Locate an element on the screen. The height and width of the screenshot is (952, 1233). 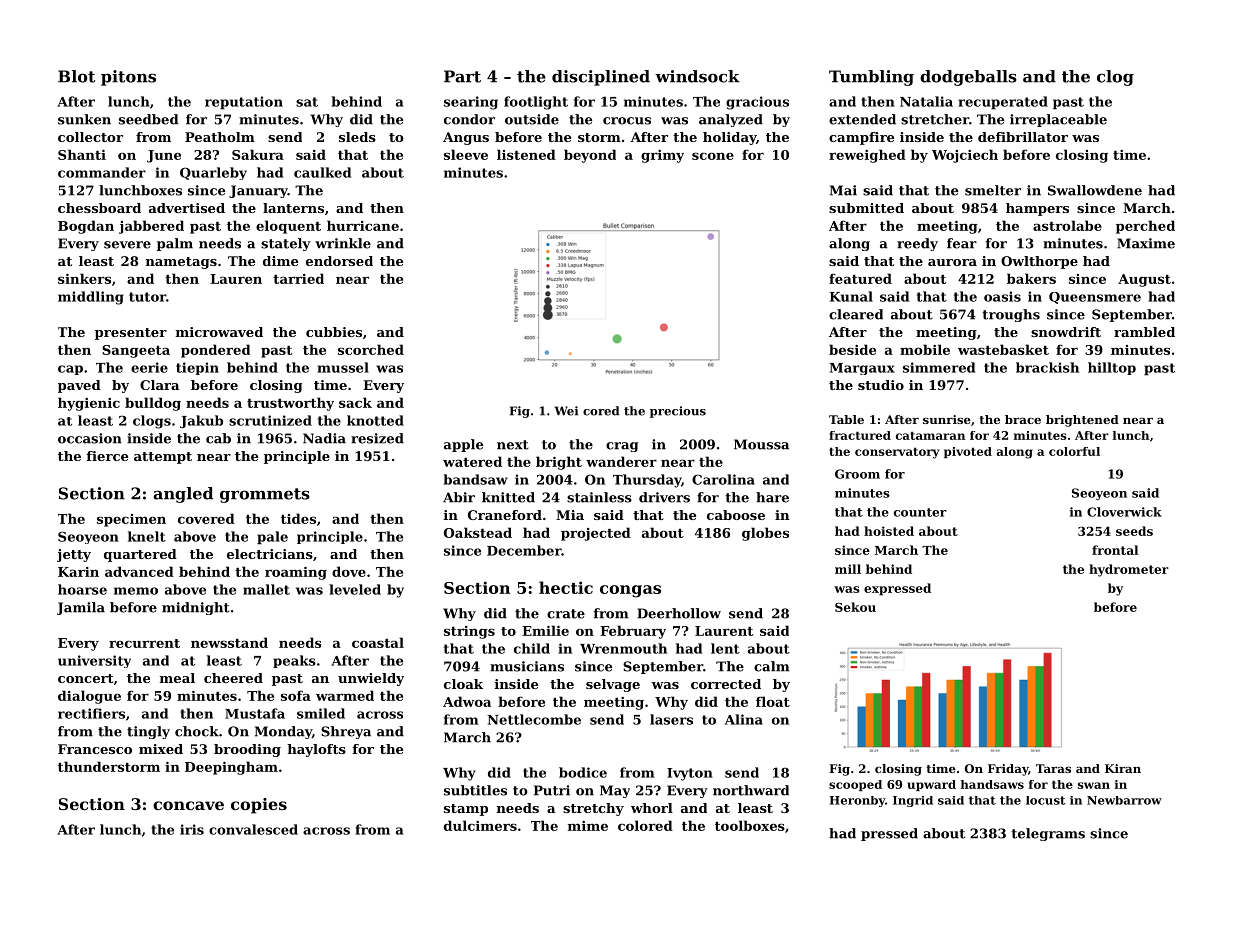
Ivyton is located at coordinates (690, 774).
